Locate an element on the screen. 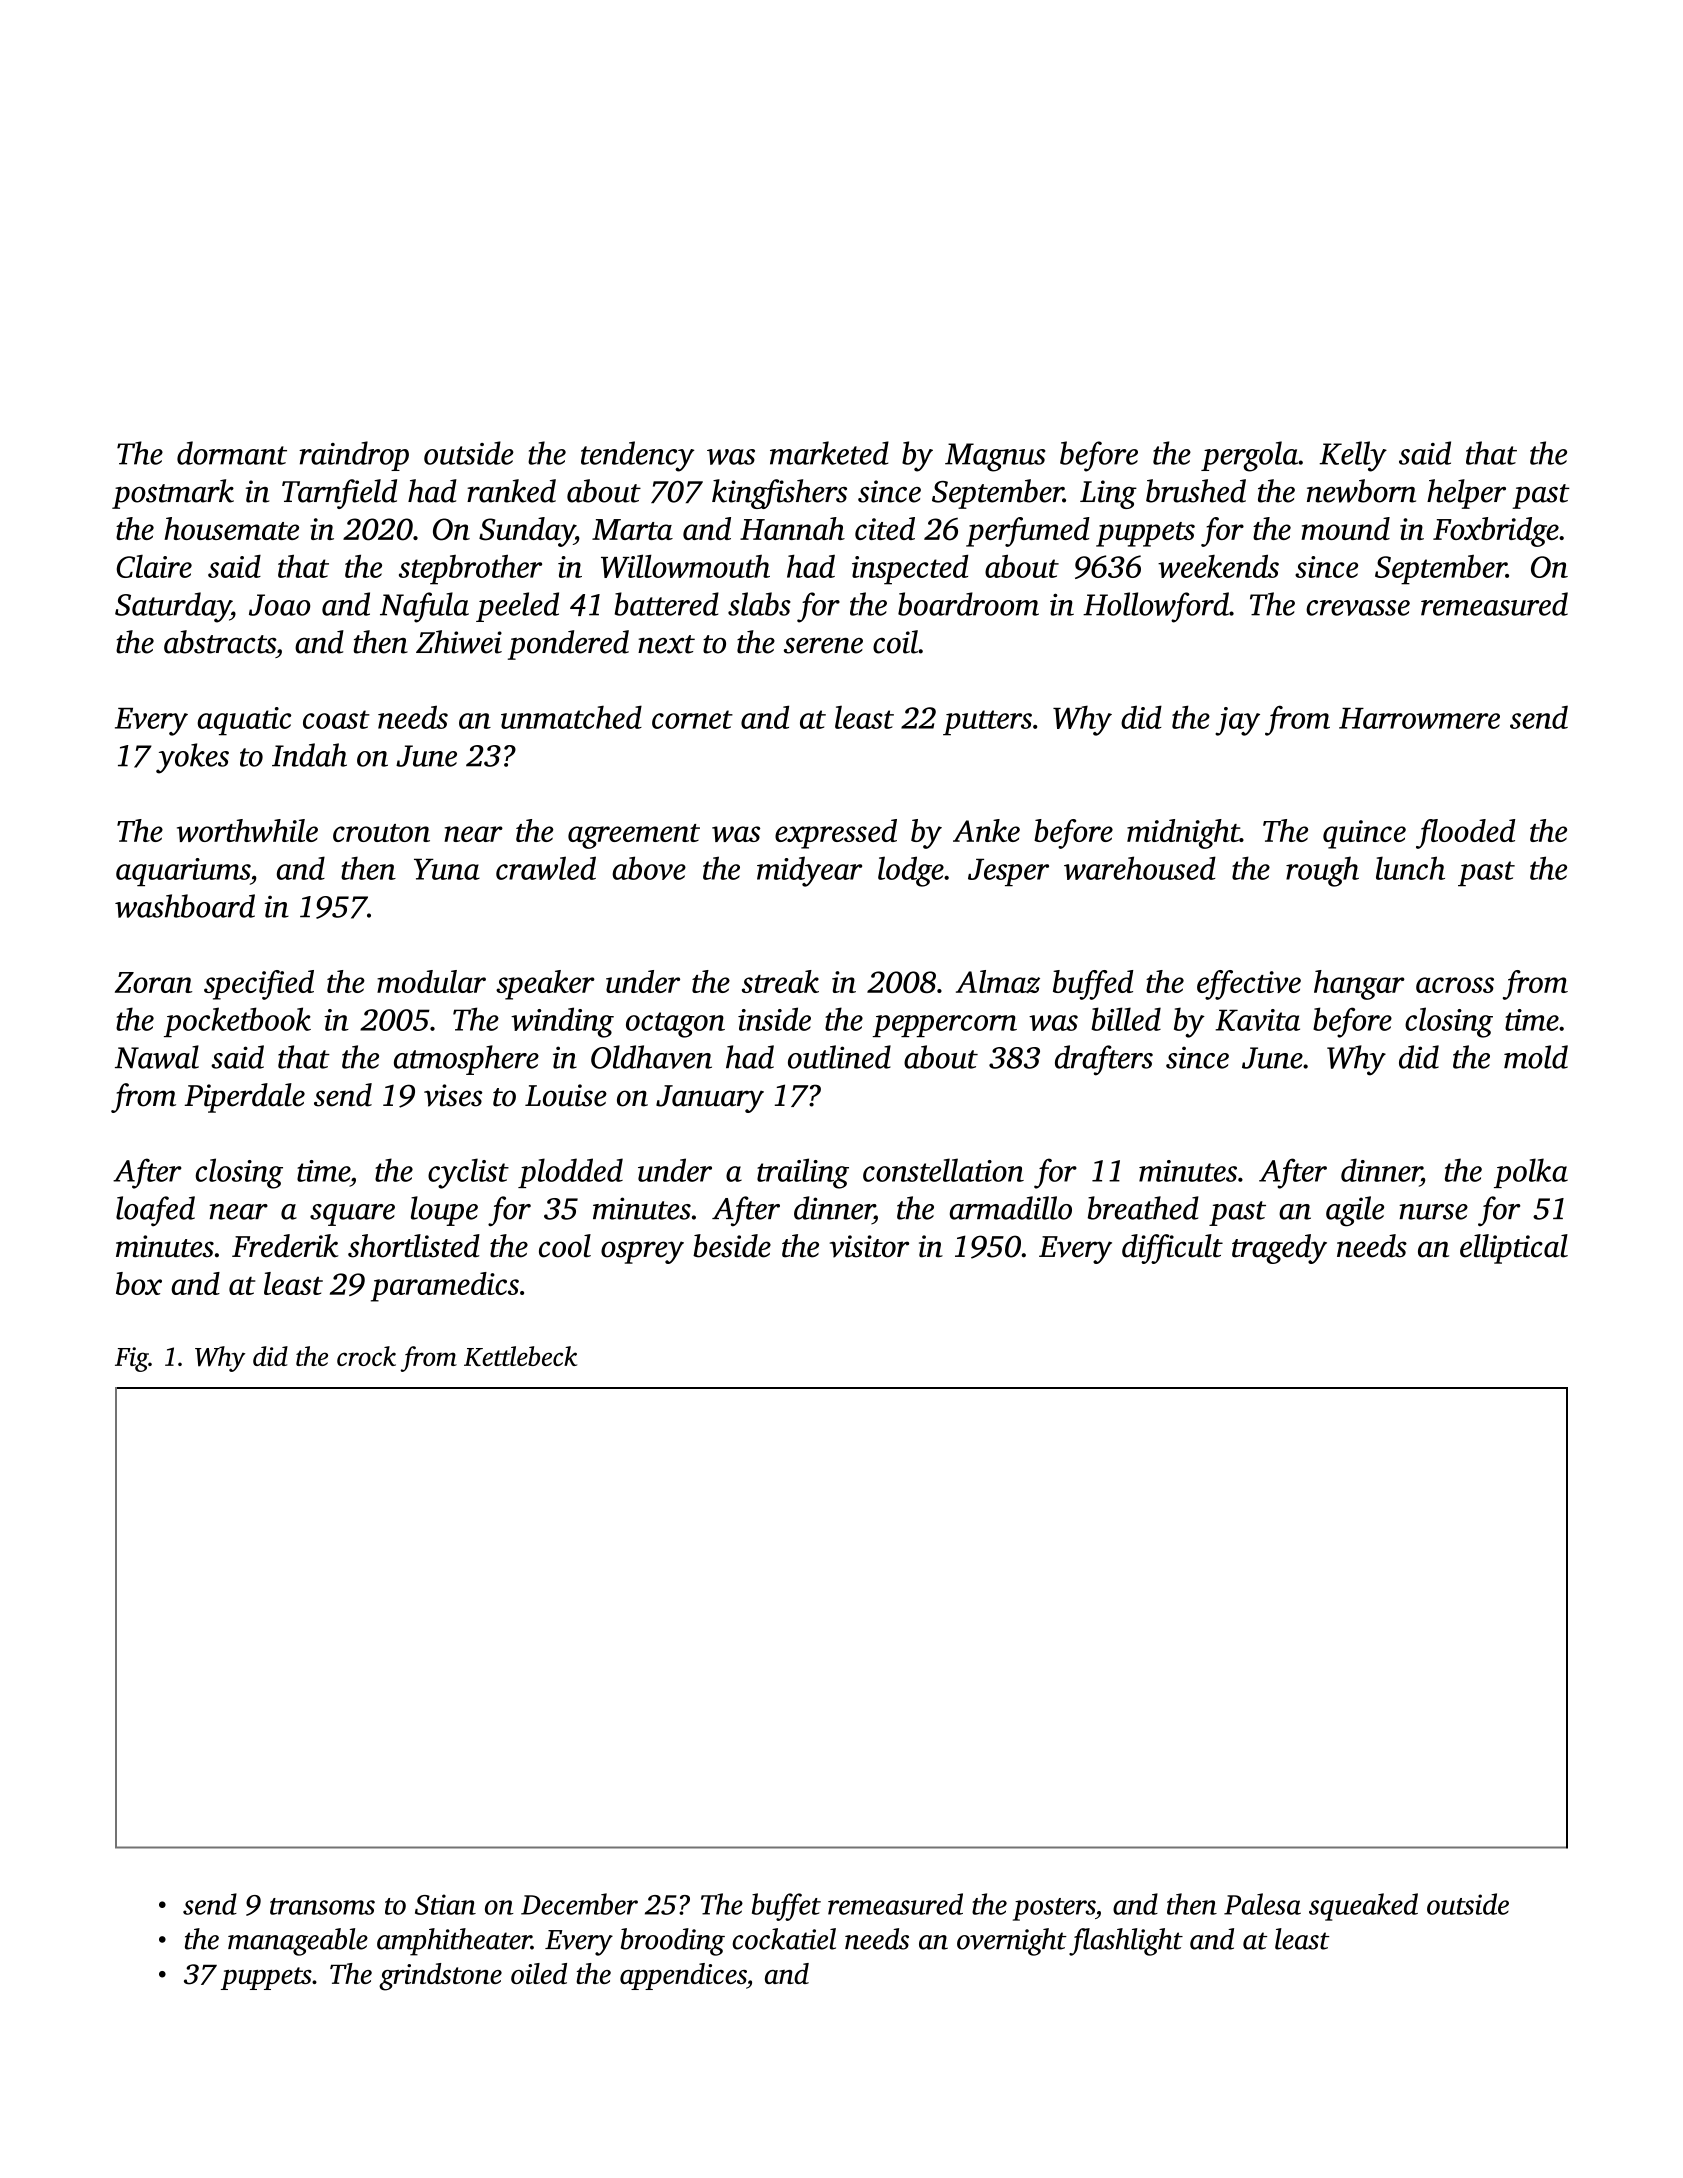 This screenshot has width=1683, height=2178. aquariums is located at coordinates (183, 872).
